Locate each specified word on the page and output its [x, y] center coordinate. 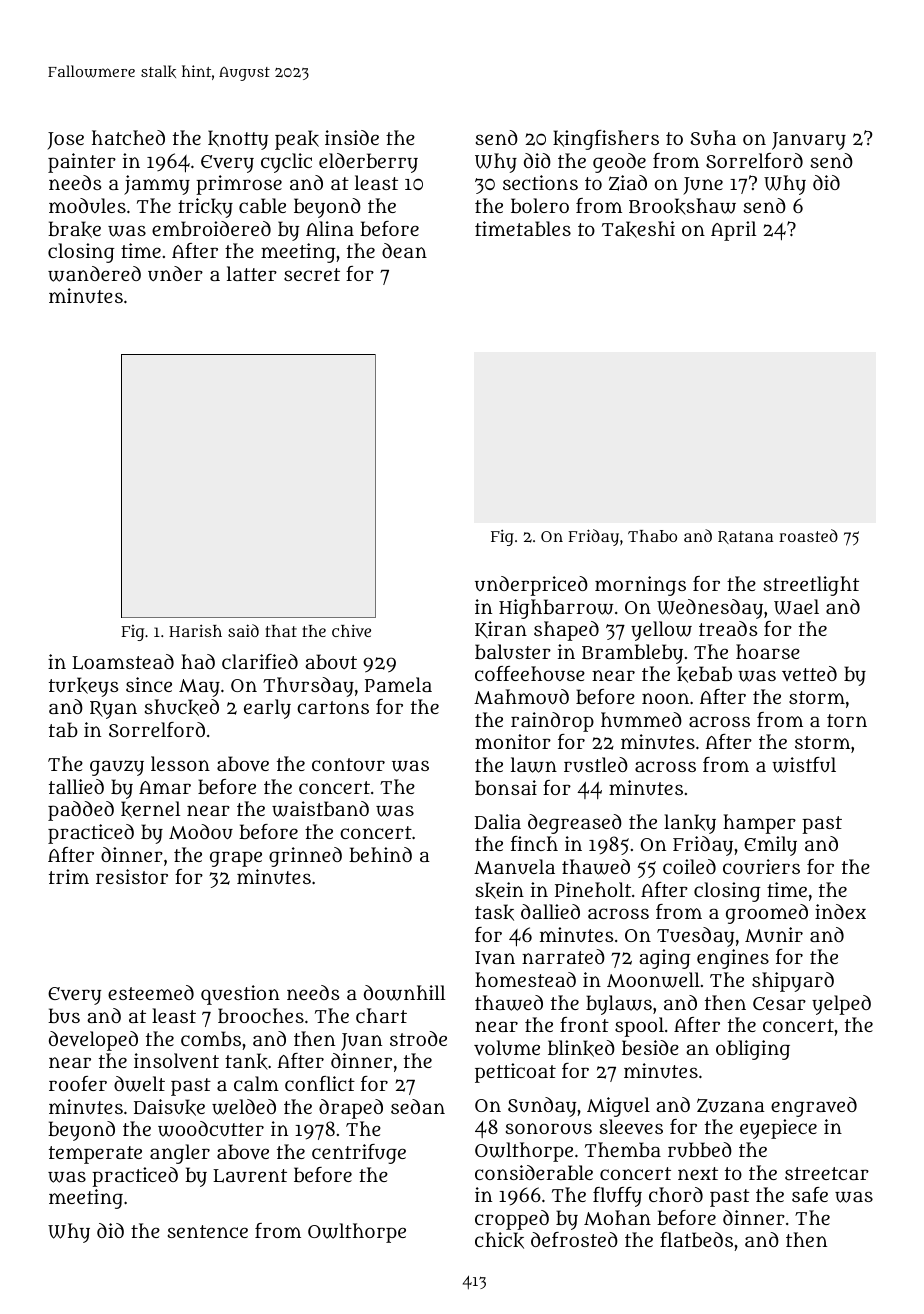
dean [404, 250]
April [733, 231]
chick [499, 1240]
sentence [208, 1231]
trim [69, 876]
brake [74, 229]
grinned [305, 857]
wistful [804, 765]
